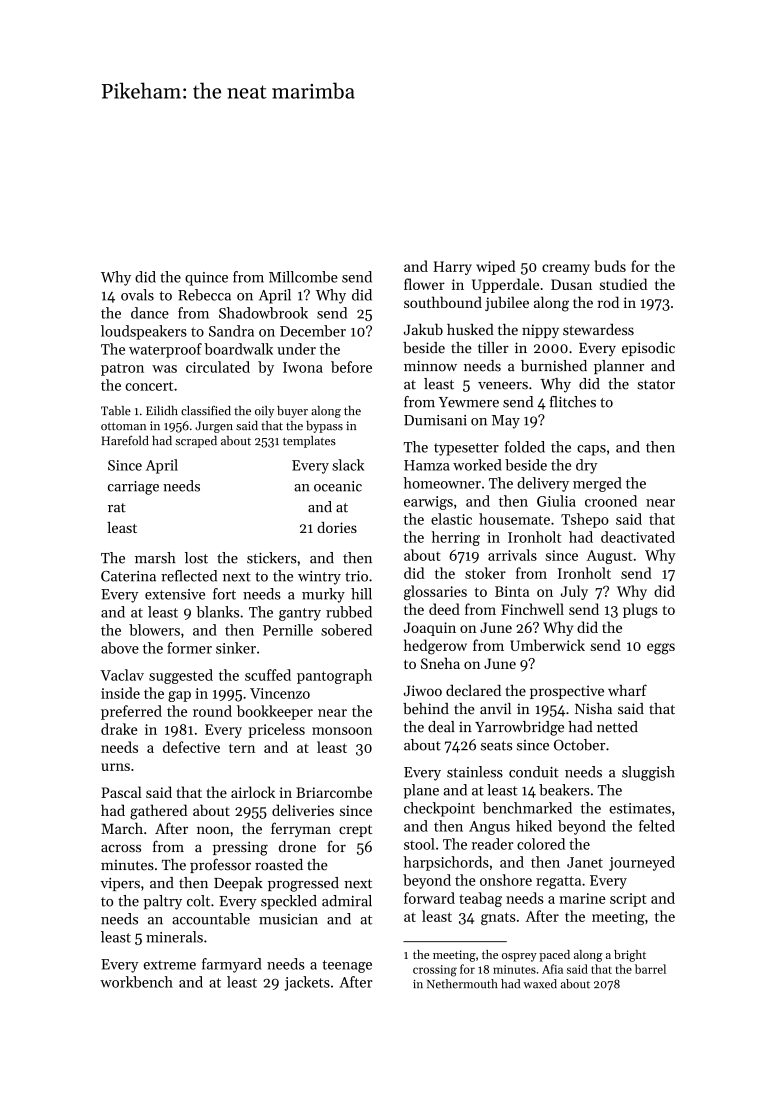 This page has width=776, height=1101. I want to click on dance, so click(150, 313).
